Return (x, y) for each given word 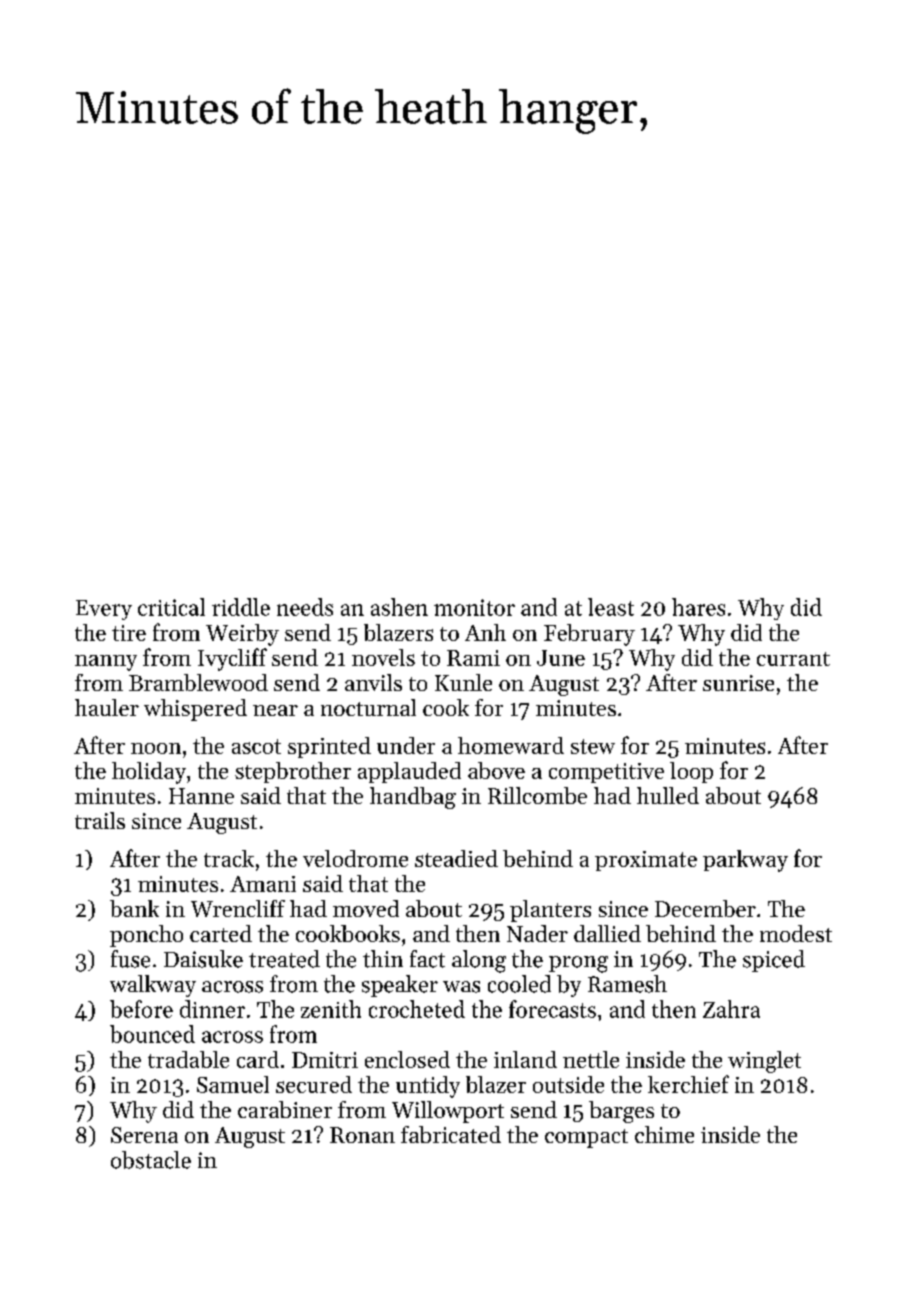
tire (129, 633)
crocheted (417, 1009)
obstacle (151, 1160)
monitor (474, 607)
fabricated (451, 1134)
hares (698, 607)
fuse (130, 959)
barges (621, 1112)
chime (664, 1134)
